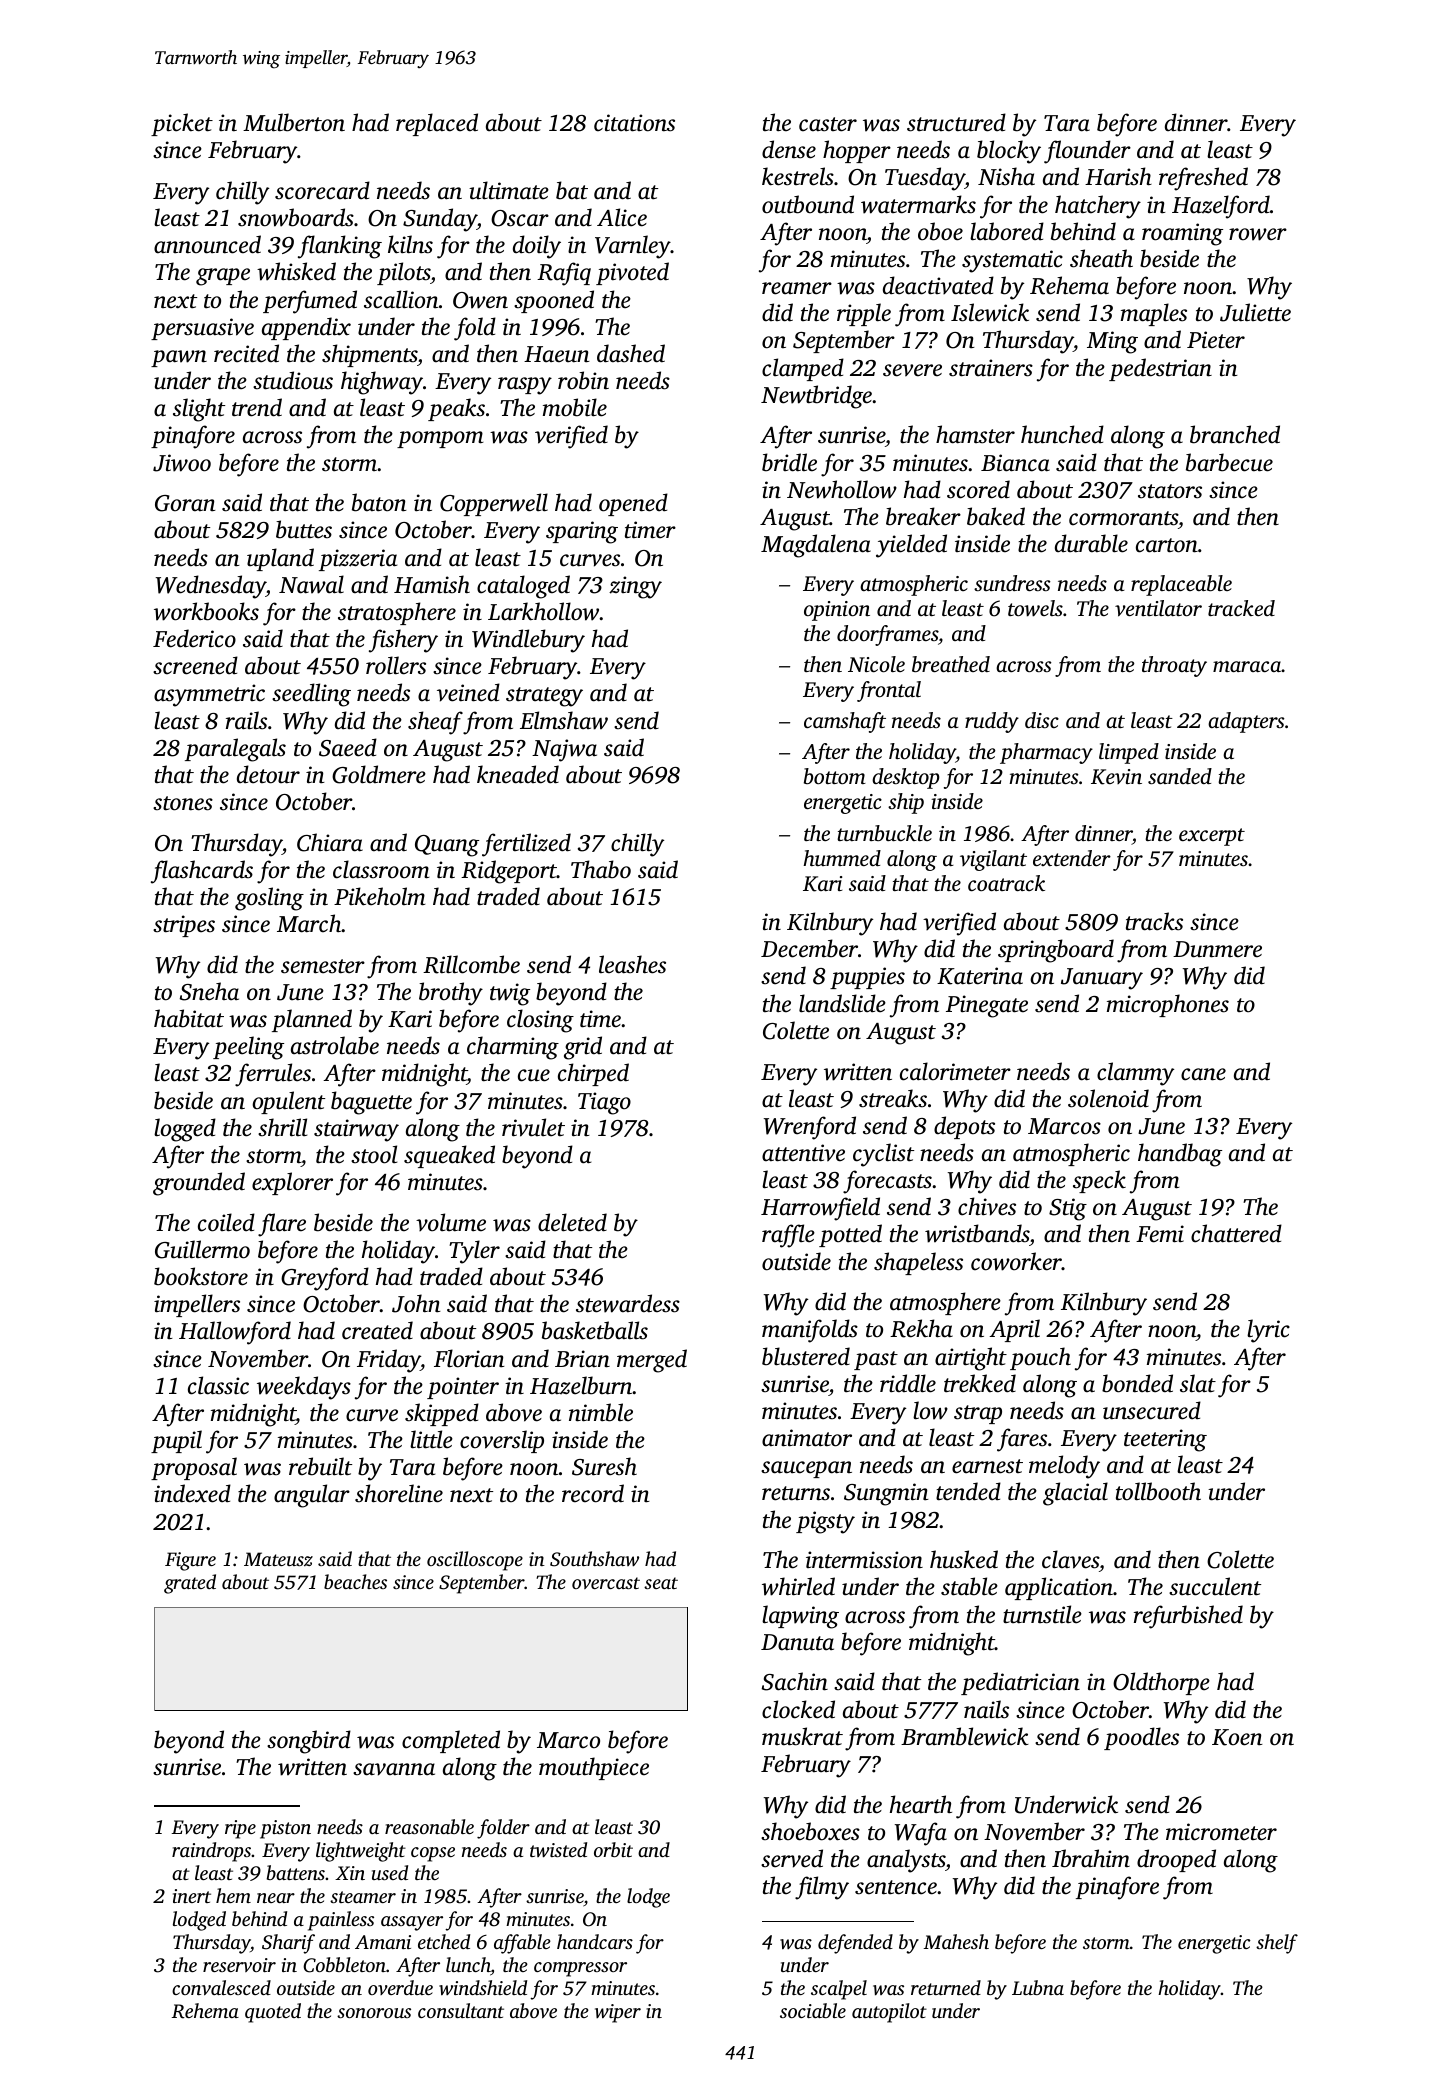 Image resolution: width=1450 pixels, height=2100 pixels. Describe the element at coordinates (828, 124) in the page. I see `caster` at that location.
